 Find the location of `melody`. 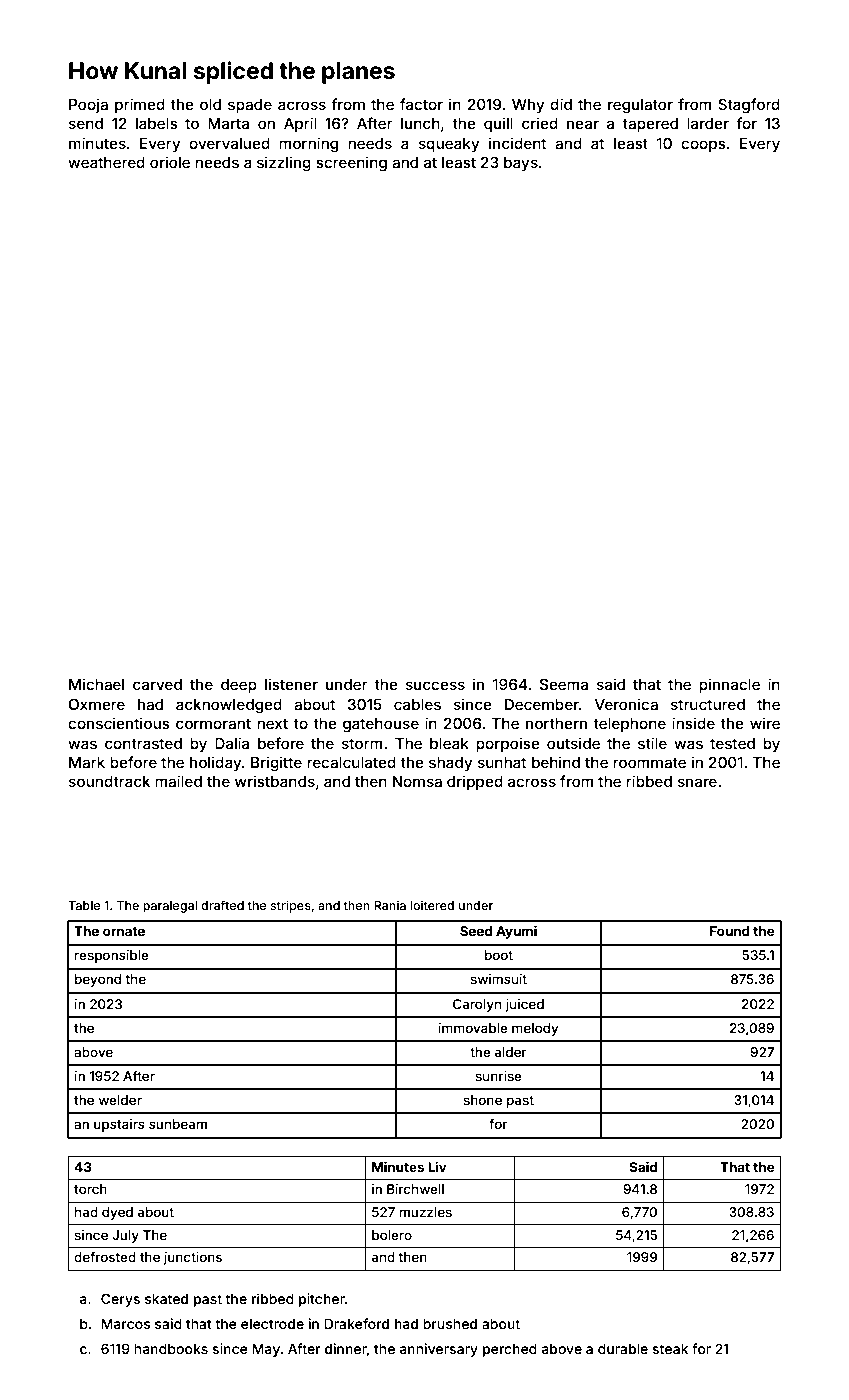

melody is located at coordinates (535, 1029).
